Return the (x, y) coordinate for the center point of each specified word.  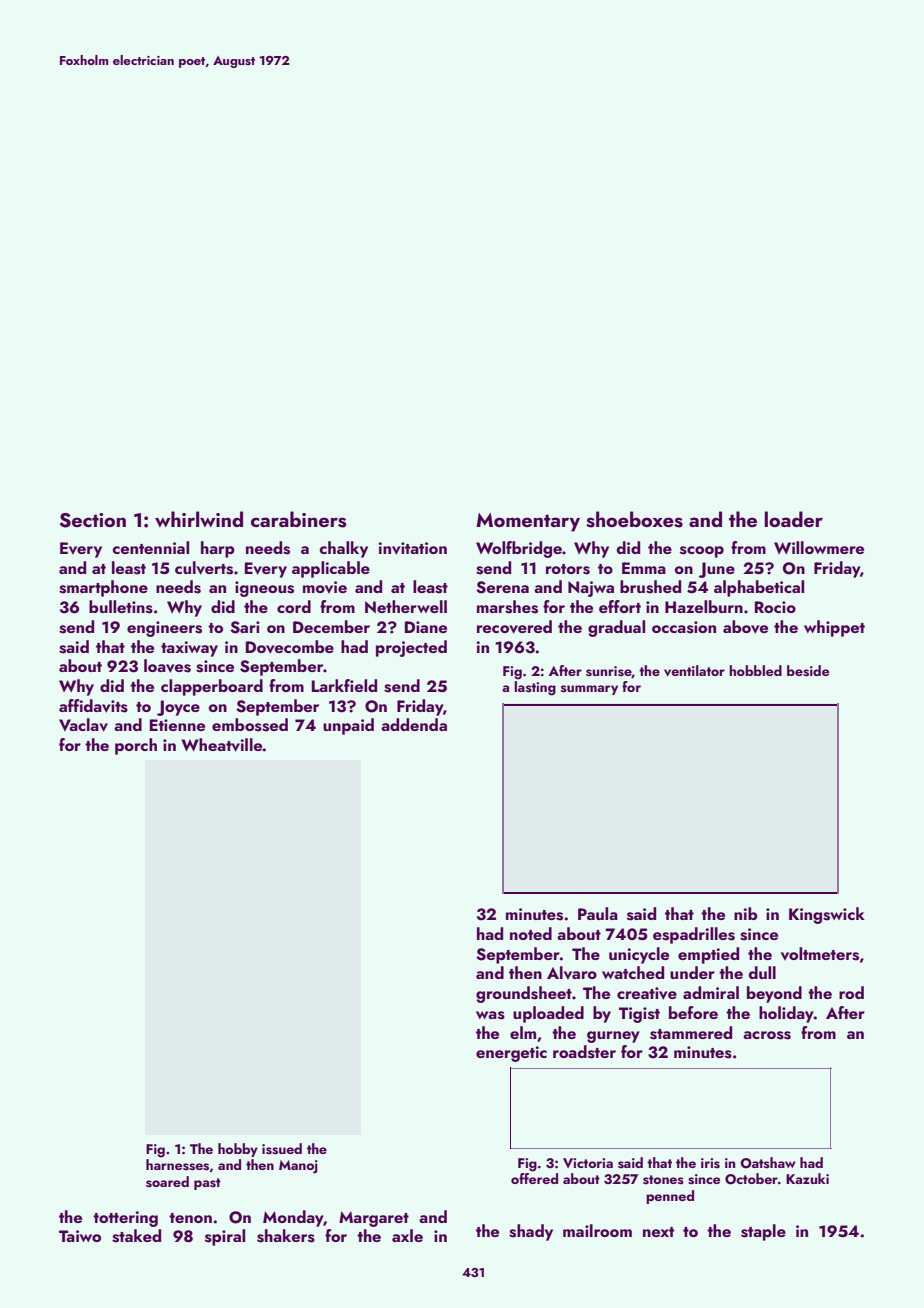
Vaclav (83, 725)
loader (793, 519)
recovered (514, 627)
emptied (708, 955)
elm (523, 1032)
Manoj (298, 1167)
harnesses (177, 1165)
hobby (238, 1150)
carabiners (299, 519)
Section (93, 520)
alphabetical (759, 588)
